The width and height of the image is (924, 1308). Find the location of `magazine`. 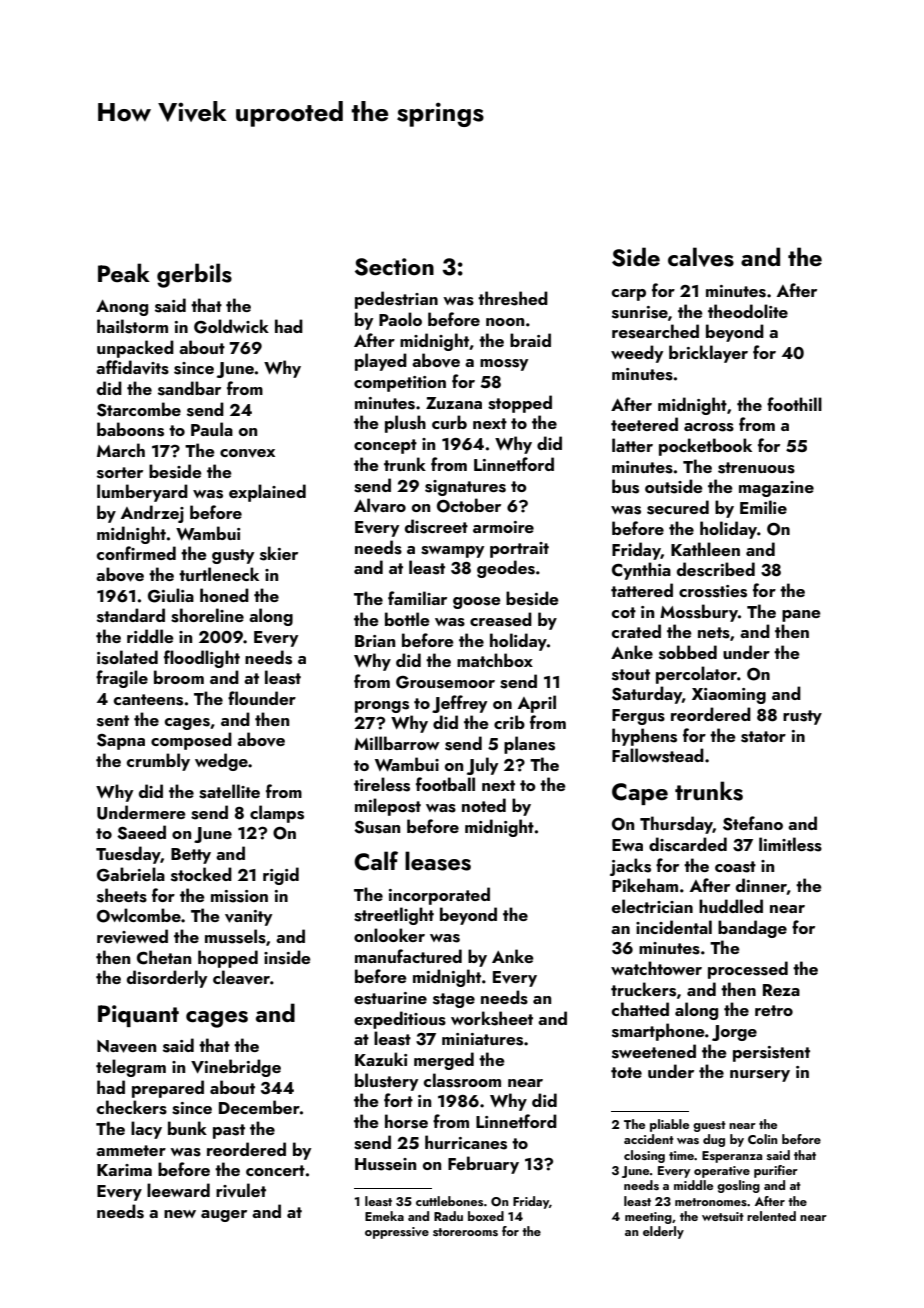

magazine is located at coordinates (776, 489).
